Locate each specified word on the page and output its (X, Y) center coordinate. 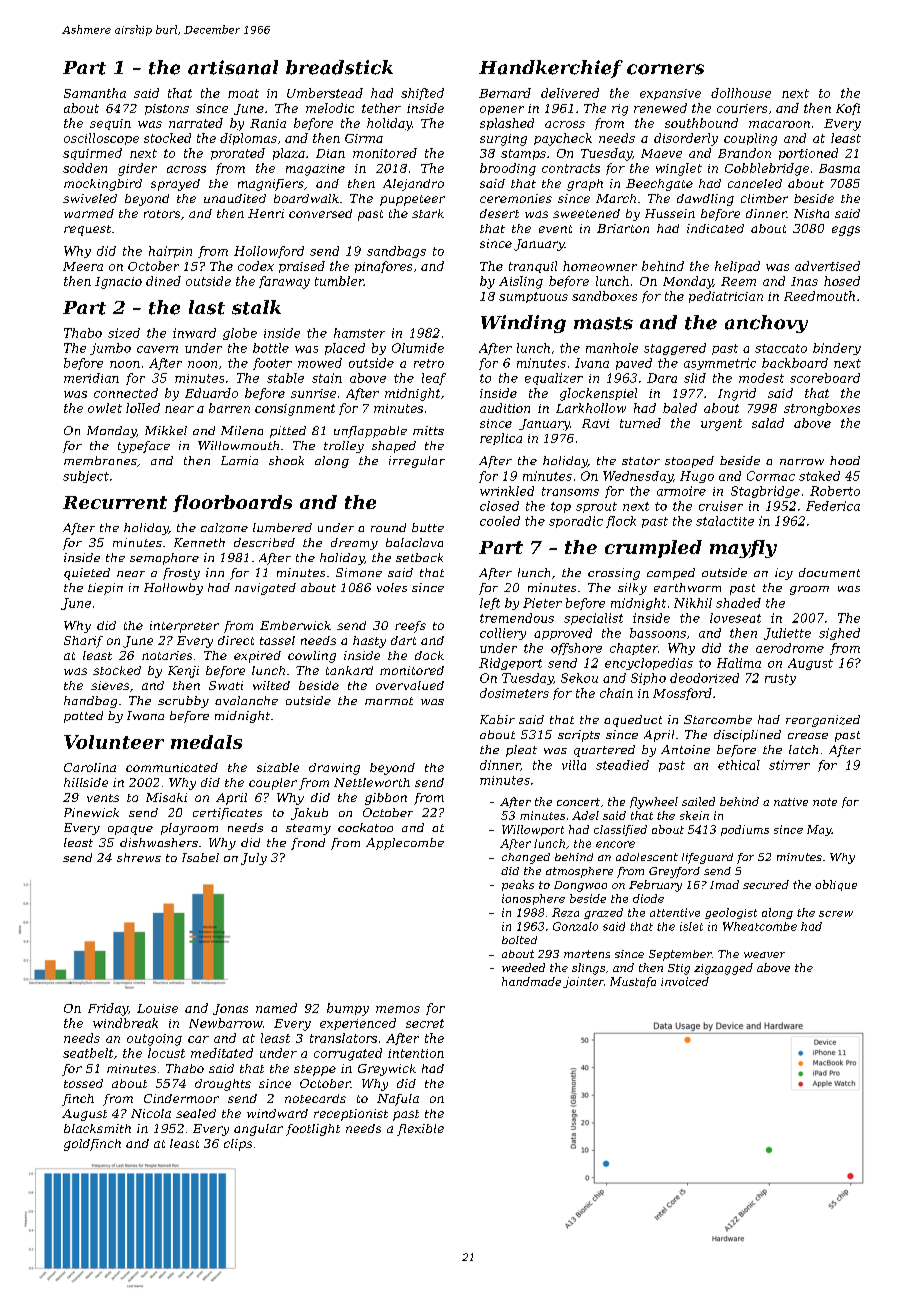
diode (648, 898)
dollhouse (741, 93)
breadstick (339, 67)
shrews (139, 857)
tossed (83, 1083)
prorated (238, 154)
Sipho (648, 679)
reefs (410, 627)
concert (578, 802)
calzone (224, 528)
